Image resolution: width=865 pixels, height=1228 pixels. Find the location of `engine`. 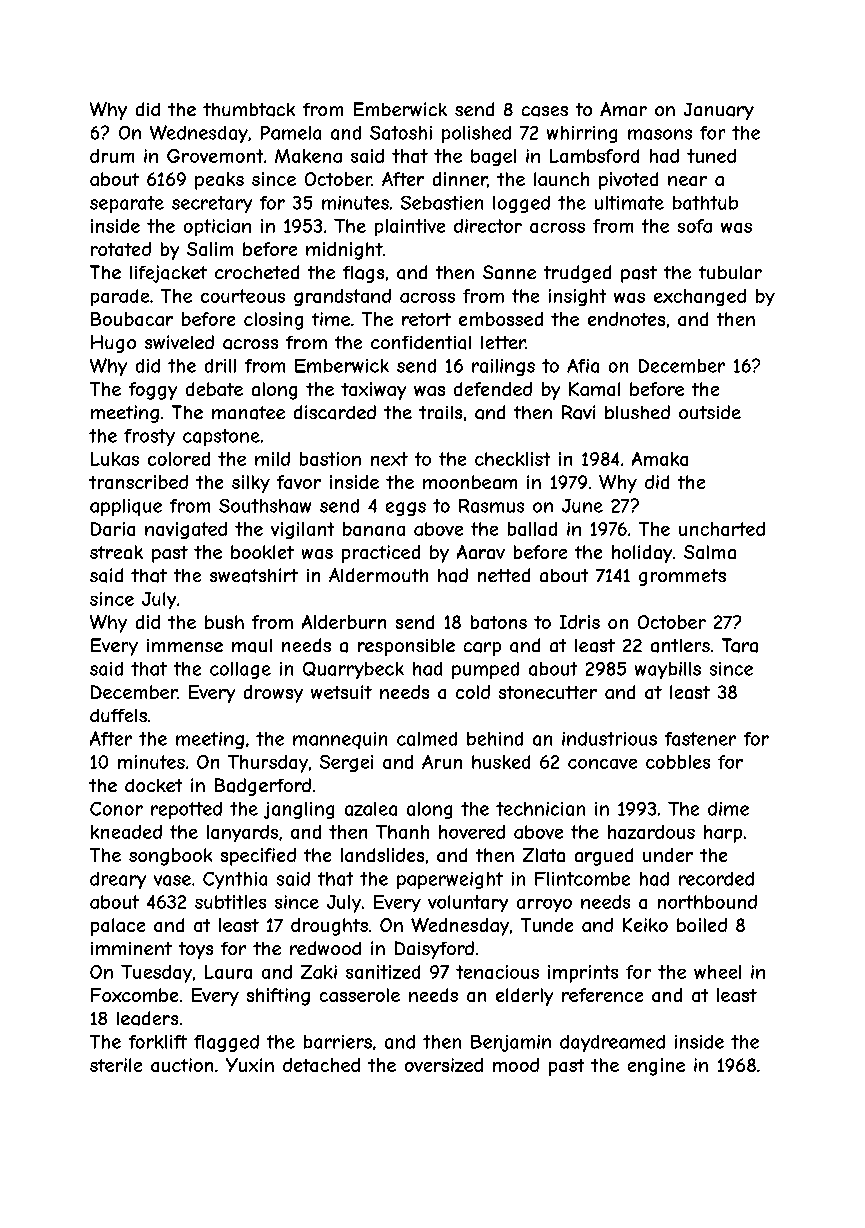

engine is located at coordinates (656, 1067).
